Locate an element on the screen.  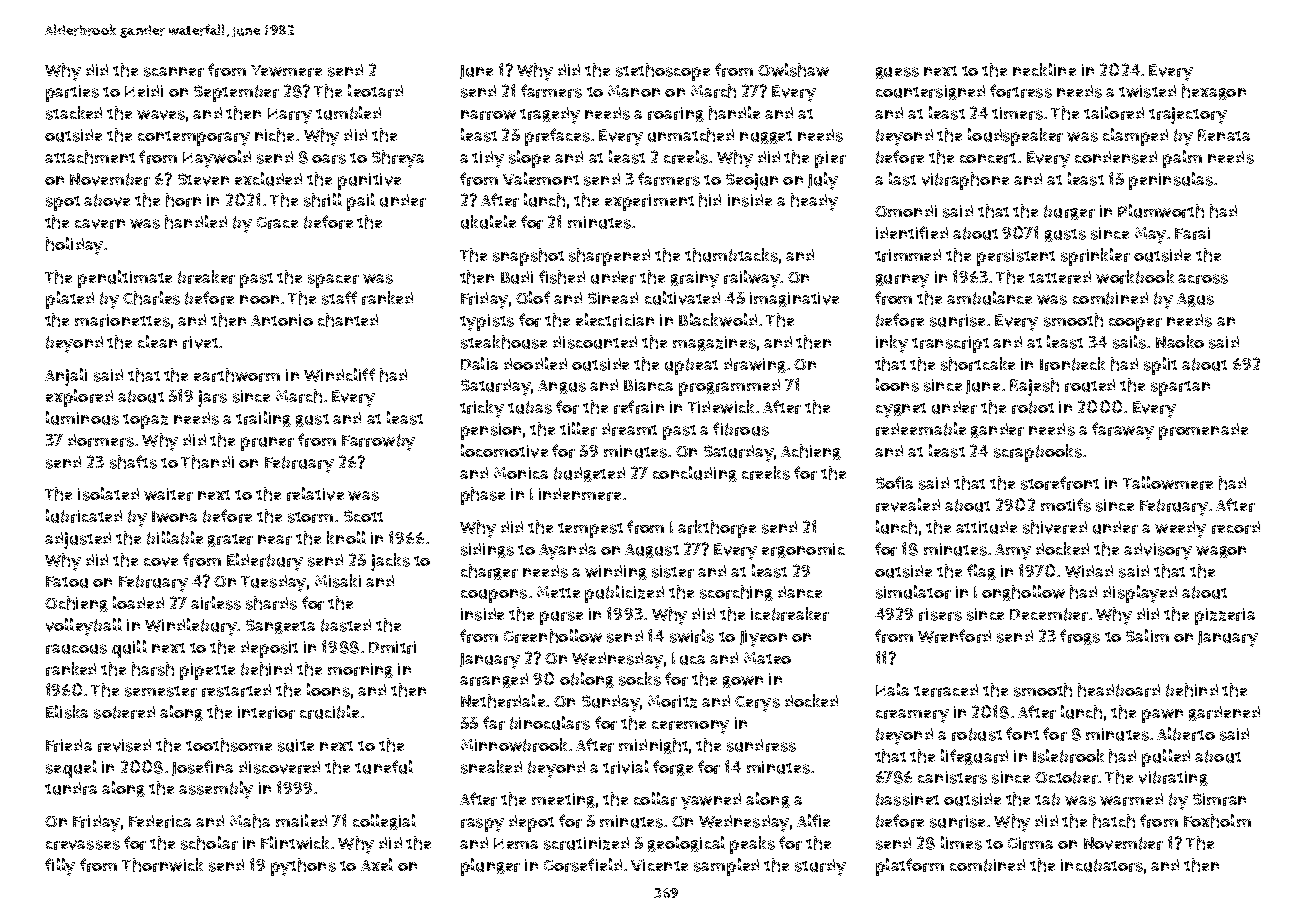
twisted is located at coordinates (1147, 91).
